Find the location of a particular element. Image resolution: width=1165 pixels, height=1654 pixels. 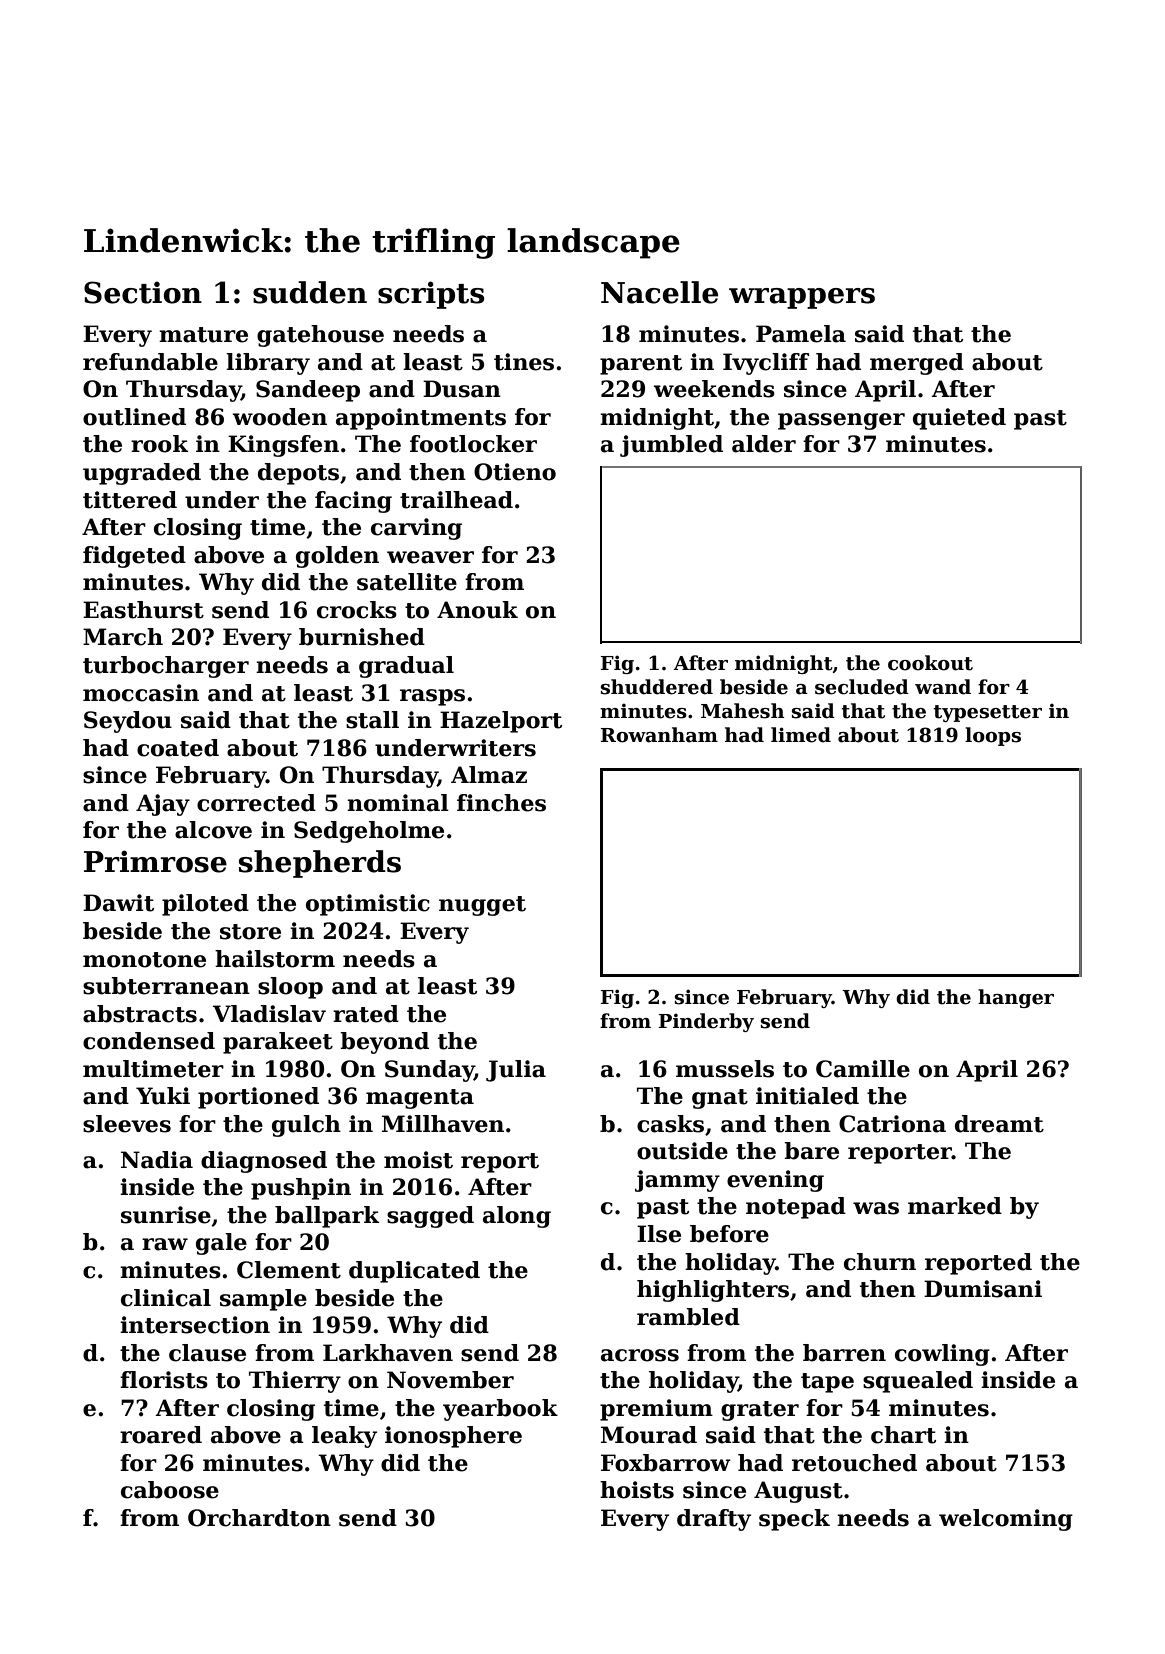

mature is located at coordinates (203, 335).
